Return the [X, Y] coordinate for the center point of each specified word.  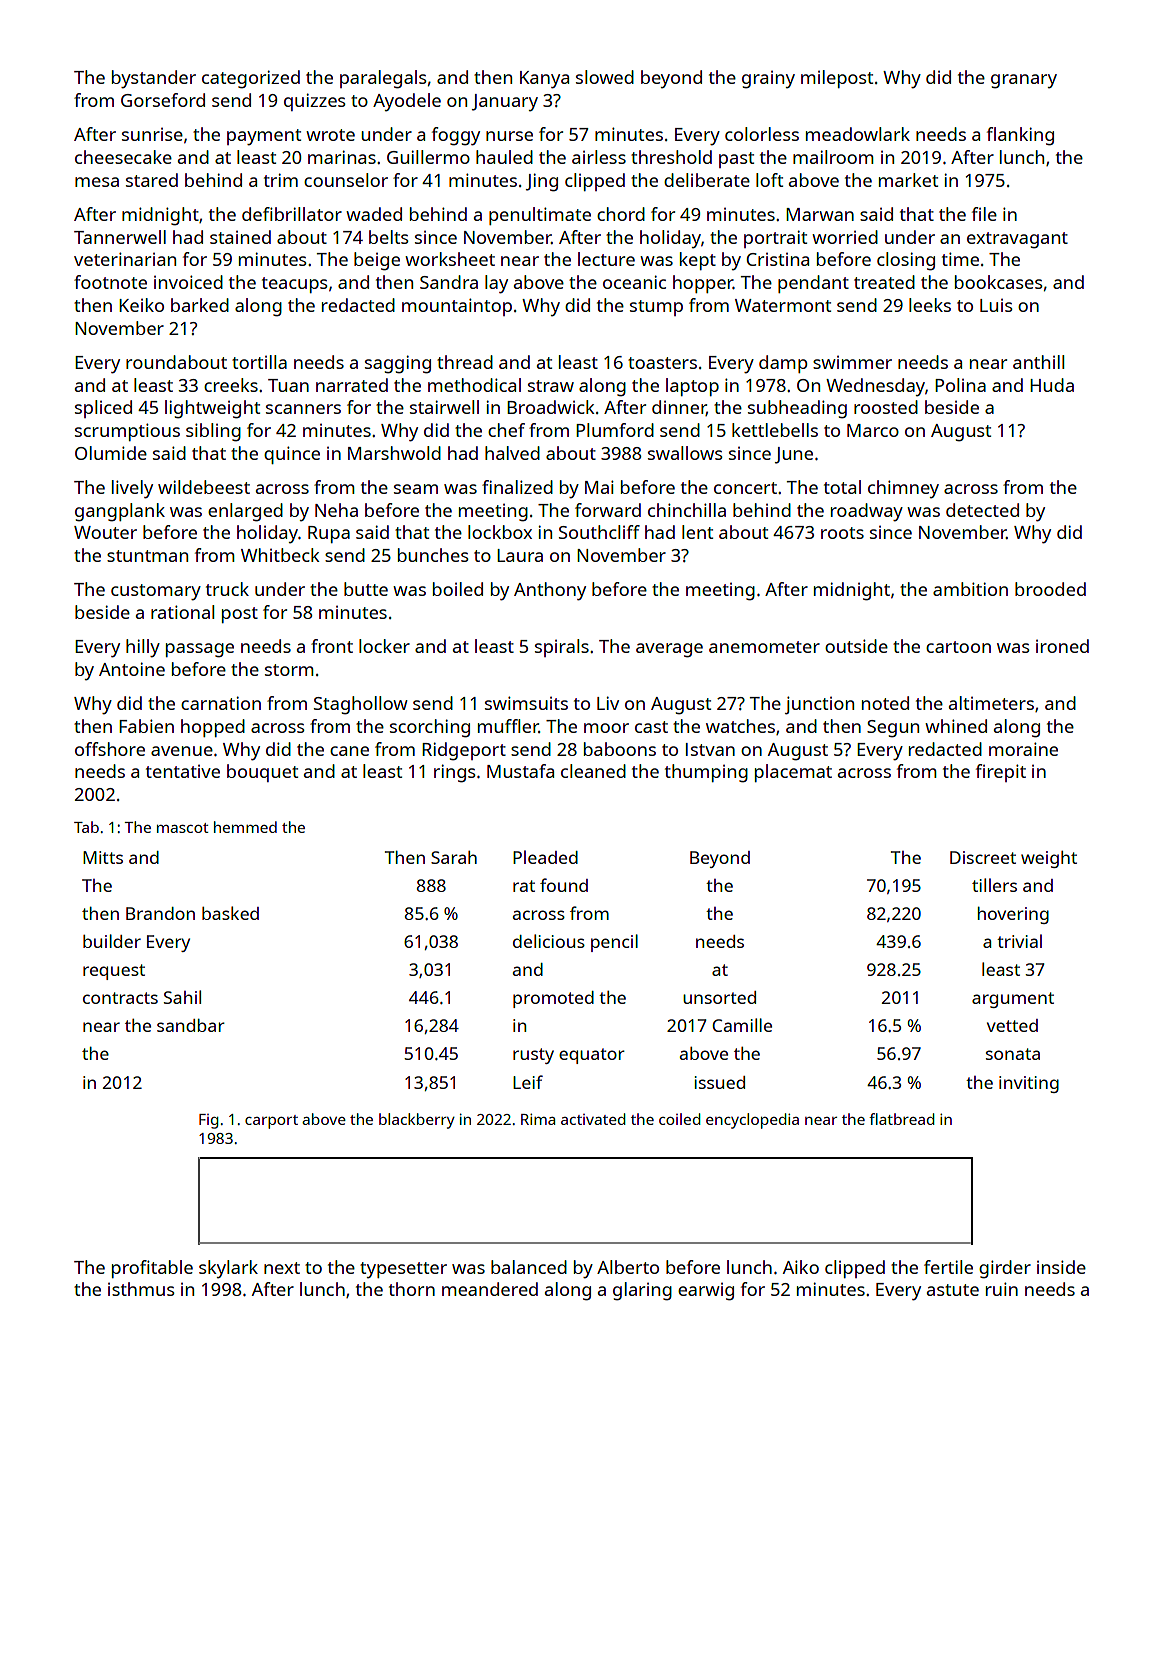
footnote [110, 282]
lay [496, 284]
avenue [182, 751]
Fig [209, 1121]
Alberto [628, 1267]
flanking [1020, 136]
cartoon [958, 647]
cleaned [593, 771]
